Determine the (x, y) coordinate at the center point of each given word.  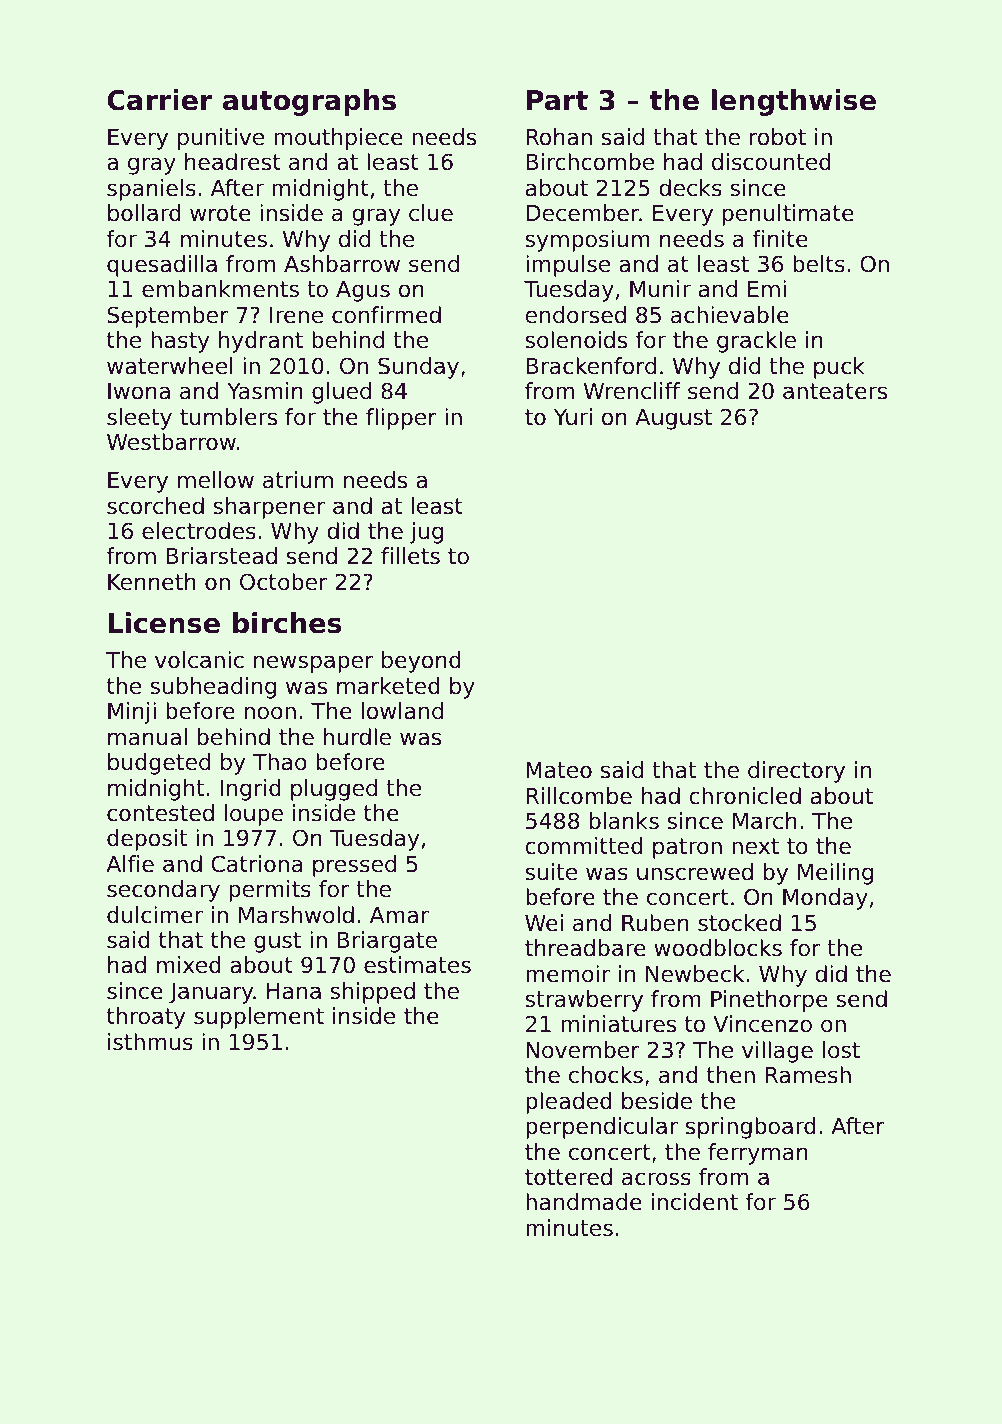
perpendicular (602, 1128)
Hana (294, 991)
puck (839, 368)
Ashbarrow (342, 264)
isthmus (150, 1042)
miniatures (618, 1024)
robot (778, 137)
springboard (751, 1128)
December (582, 213)
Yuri (573, 417)
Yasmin (265, 391)
